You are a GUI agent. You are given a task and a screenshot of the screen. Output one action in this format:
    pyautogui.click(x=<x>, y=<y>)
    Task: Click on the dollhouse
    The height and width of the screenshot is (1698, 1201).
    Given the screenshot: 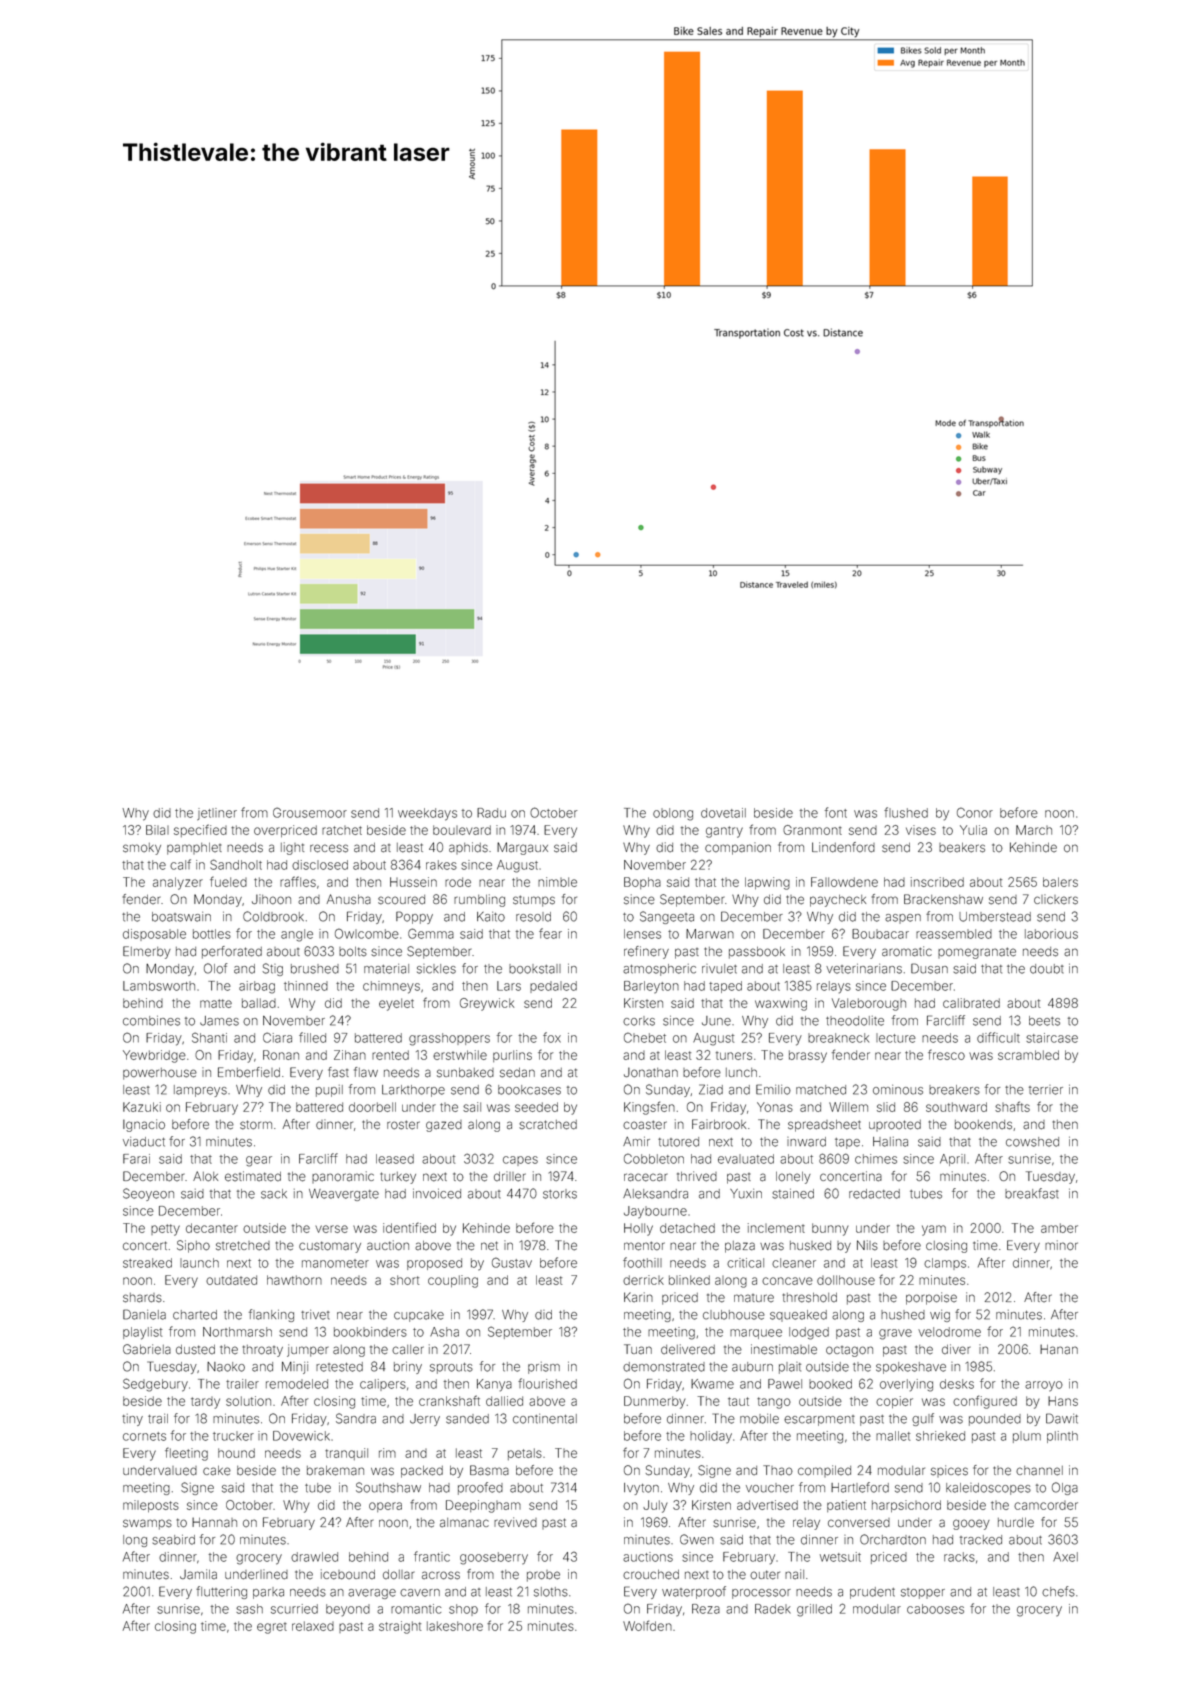 What is the action you would take?
    pyautogui.click(x=846, y=1280)
